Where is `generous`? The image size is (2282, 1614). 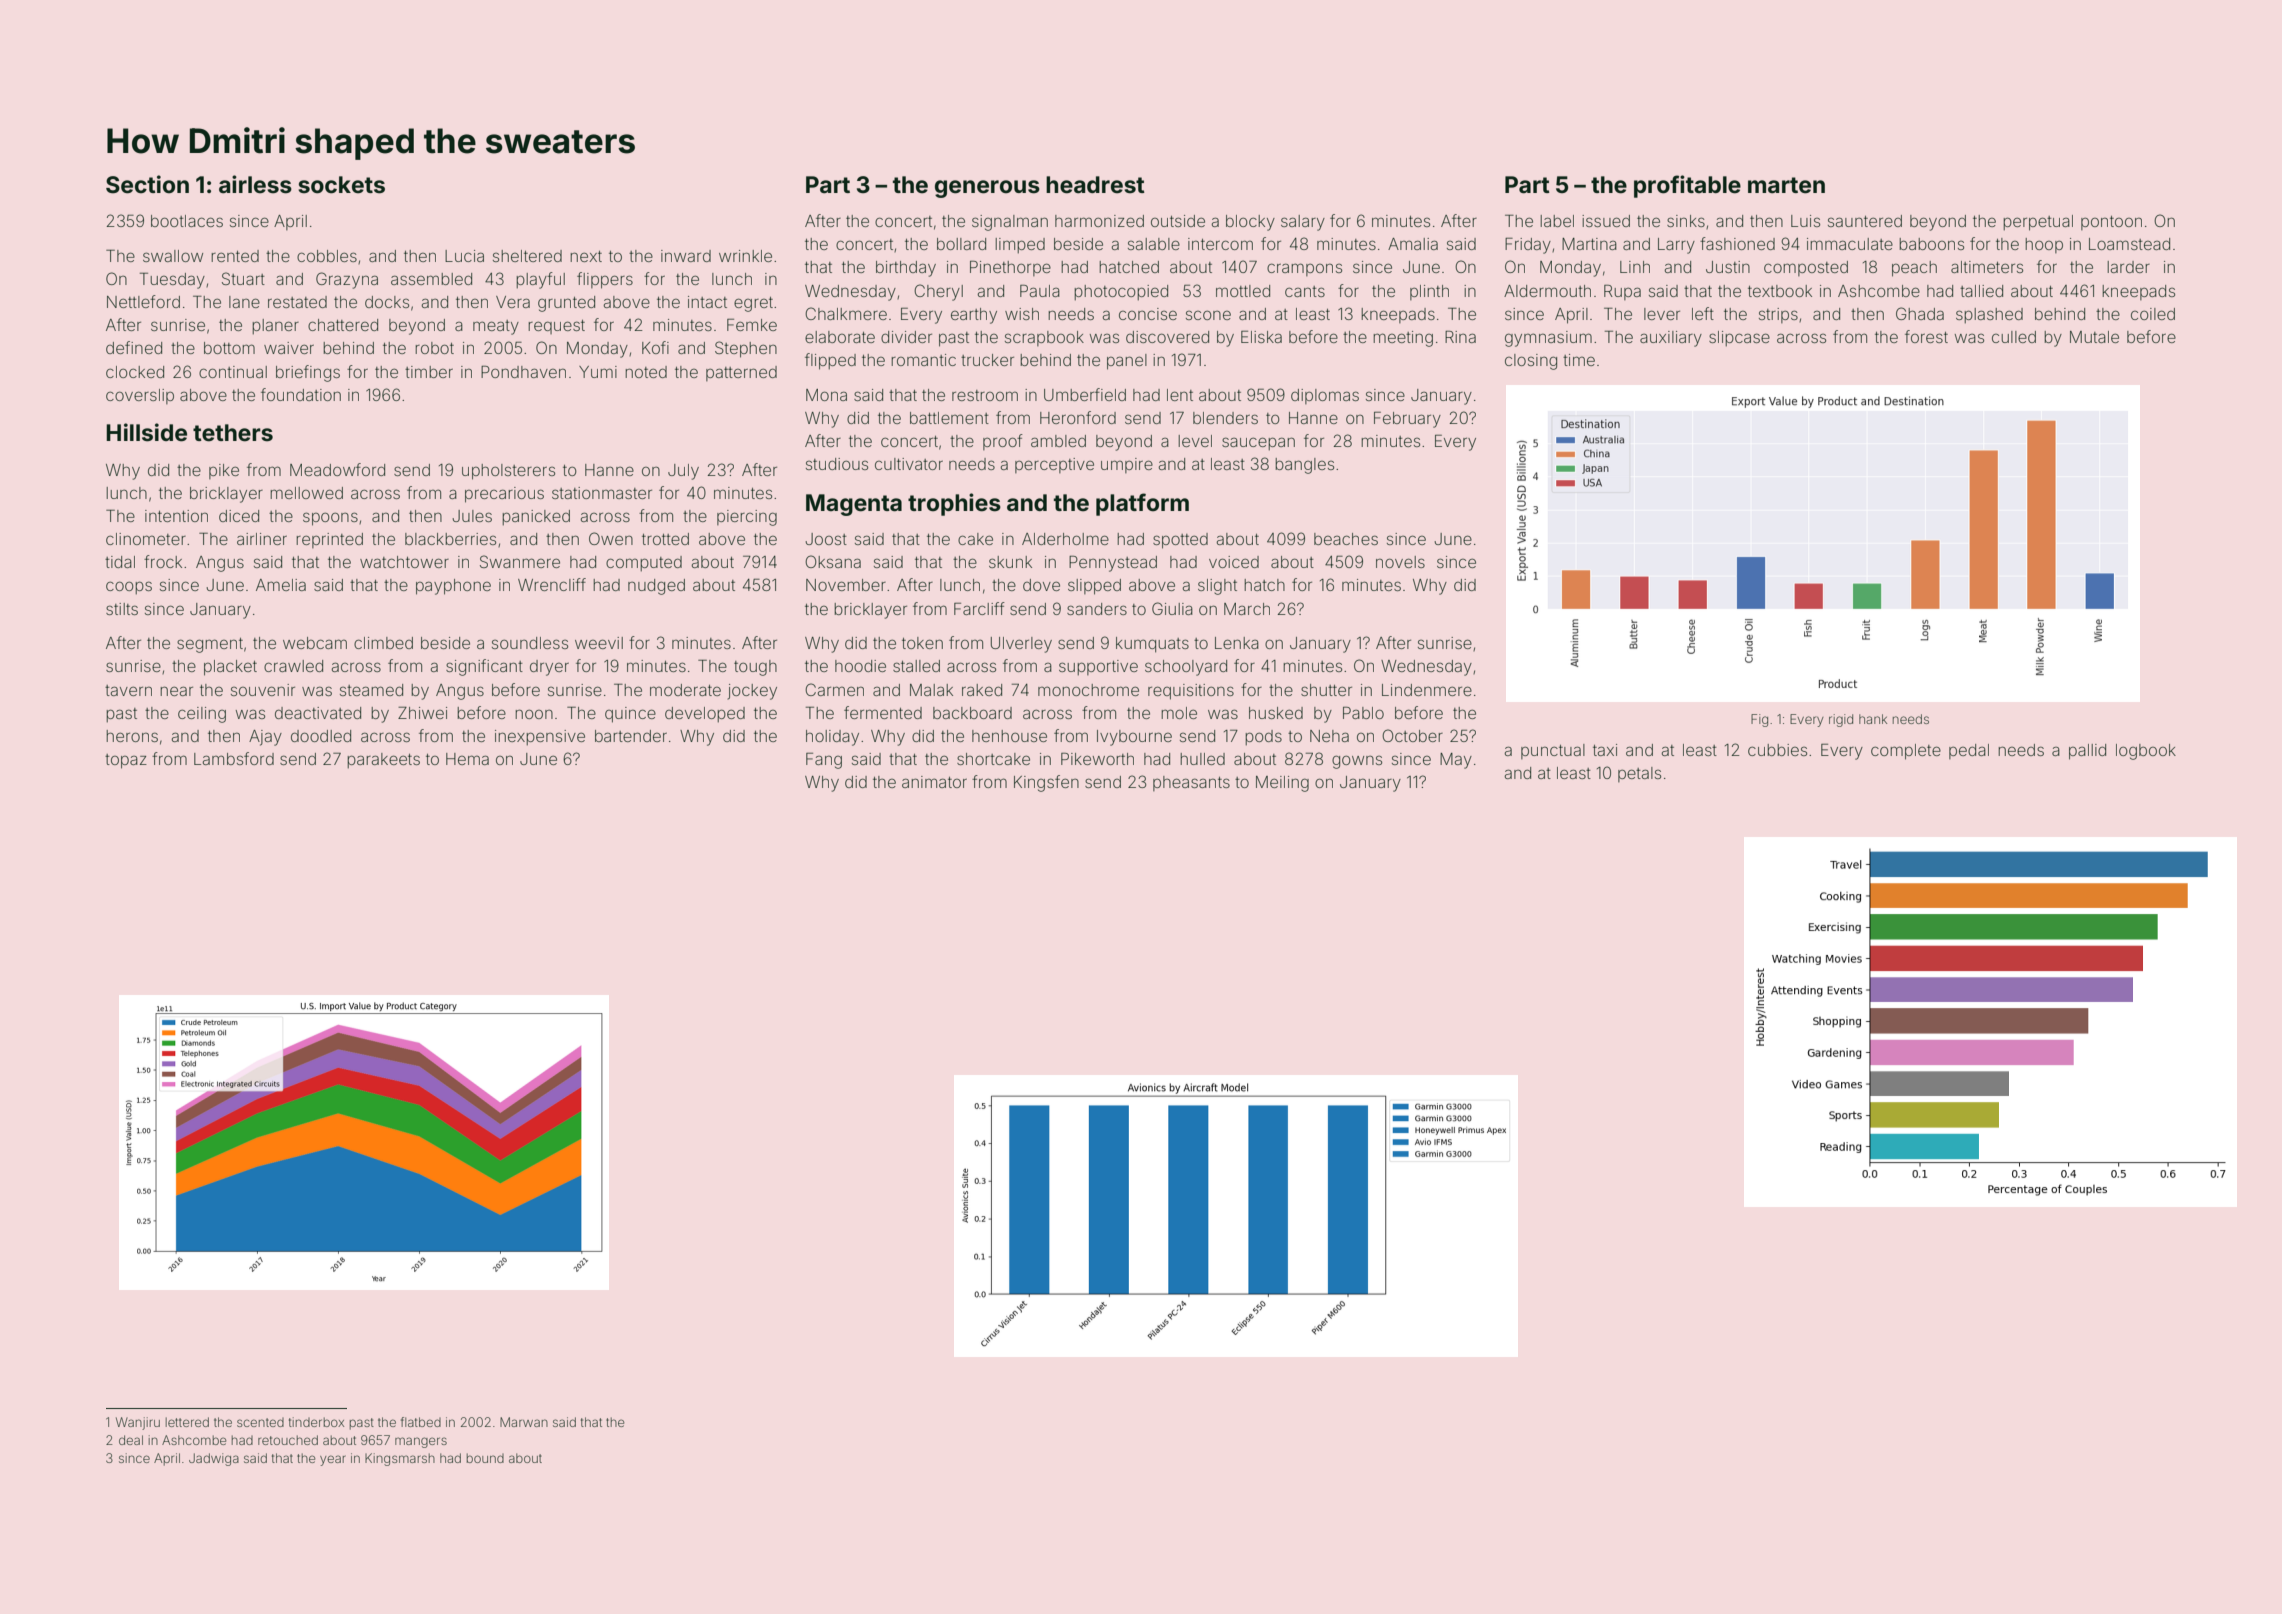 generous is located at coordinates (987, 189).
